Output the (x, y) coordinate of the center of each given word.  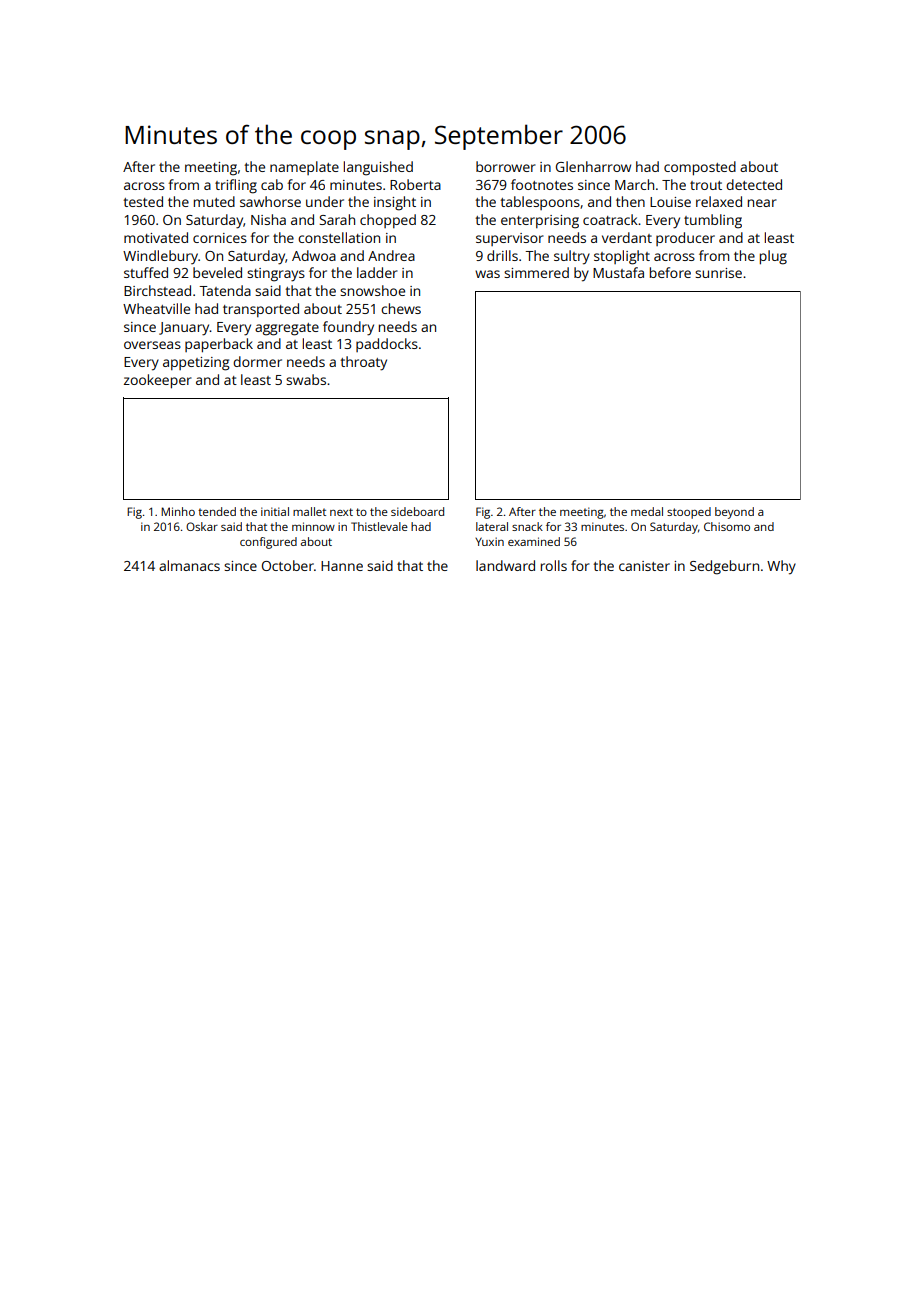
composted (700, 168)
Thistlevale (379, 526)
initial (275, 511)
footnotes (542, 184)
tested (143, 201)
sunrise (718, 273)
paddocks (387, 345)
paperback (219, 345)
